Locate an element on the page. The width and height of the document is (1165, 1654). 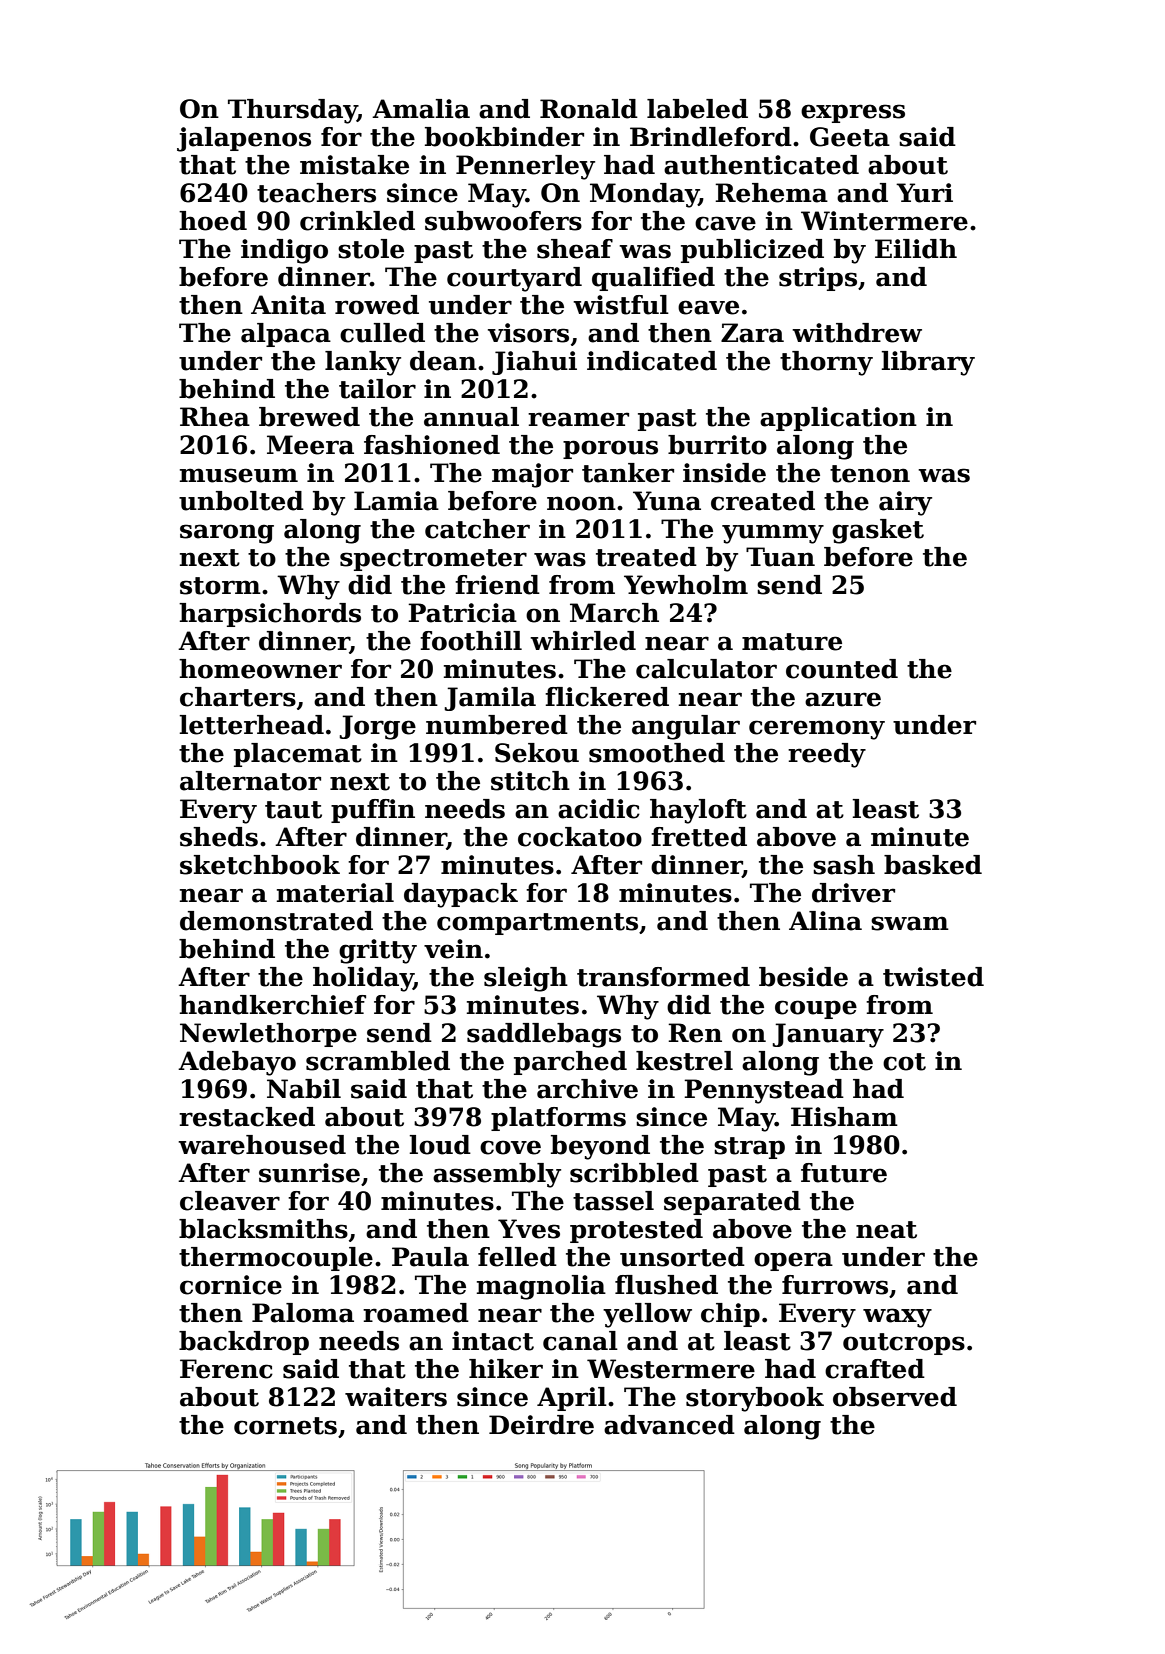
mistake is located at coordinates (354, 165).
